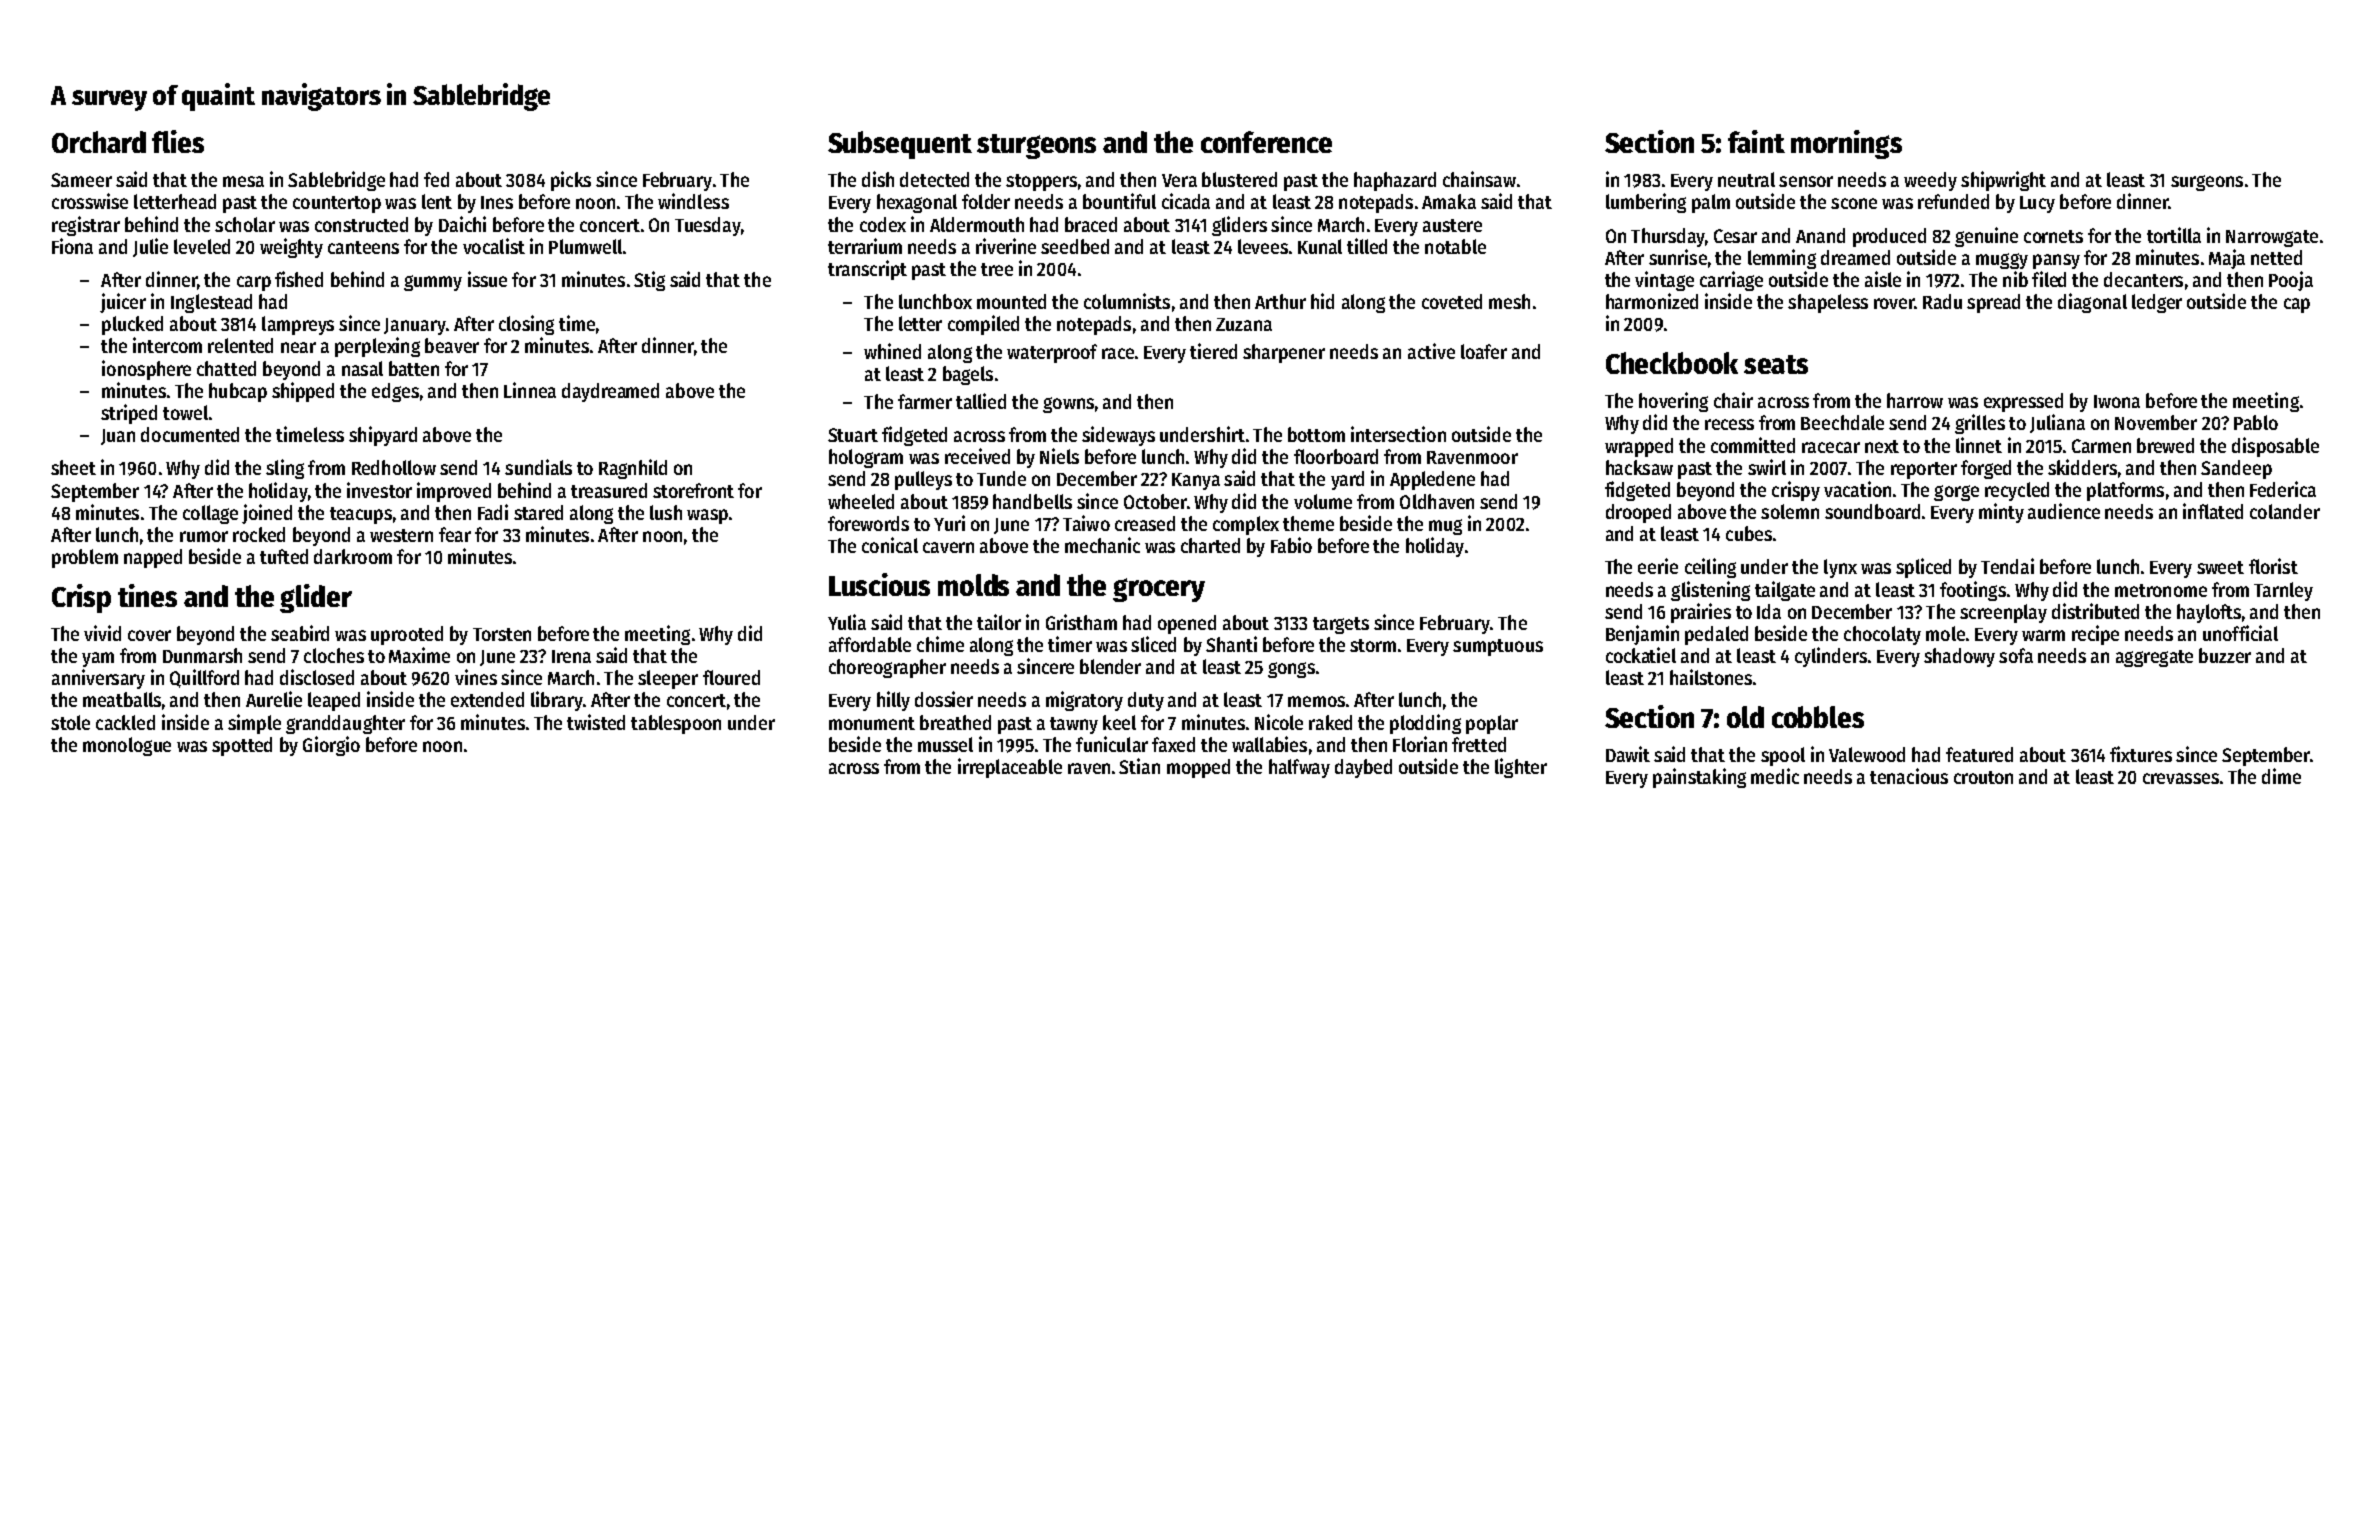  I want to click on Subsequent, so click(900, 145).
